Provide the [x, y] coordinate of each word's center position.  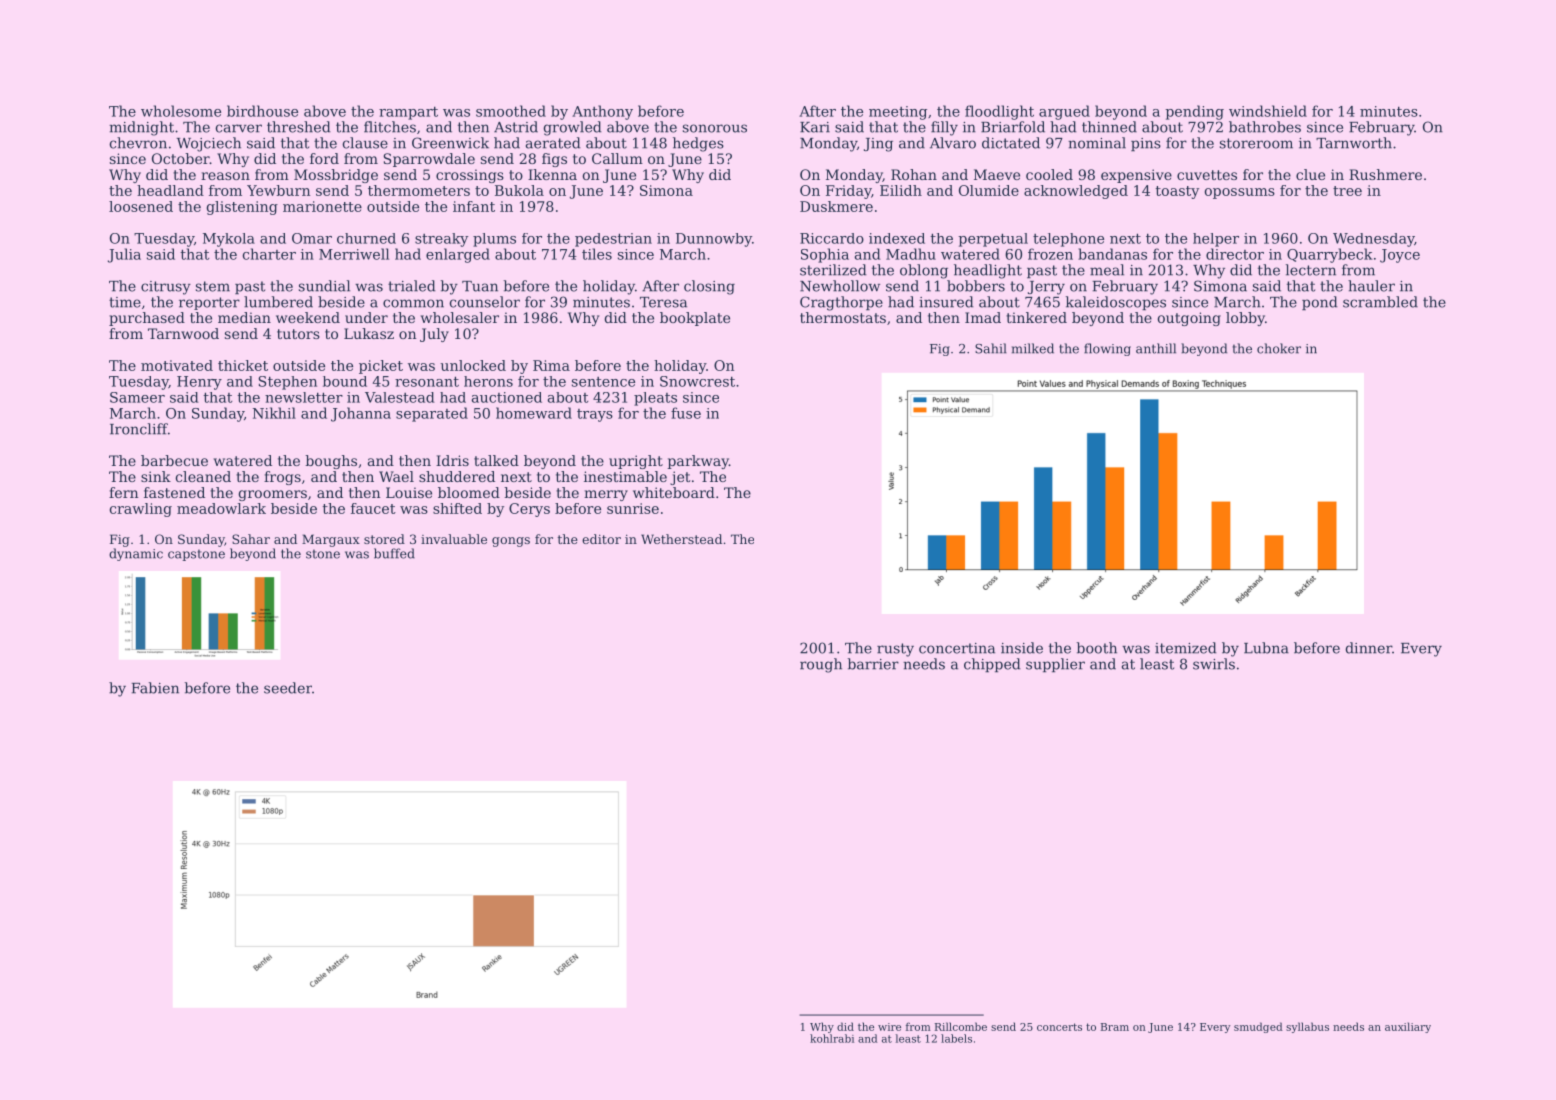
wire [889, 1027]
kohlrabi [832, 1038]
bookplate [695, 319]
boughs [331, 462]
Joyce [1400, 256]
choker [1279, 348]
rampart [408, 113]
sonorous [715, 128]
